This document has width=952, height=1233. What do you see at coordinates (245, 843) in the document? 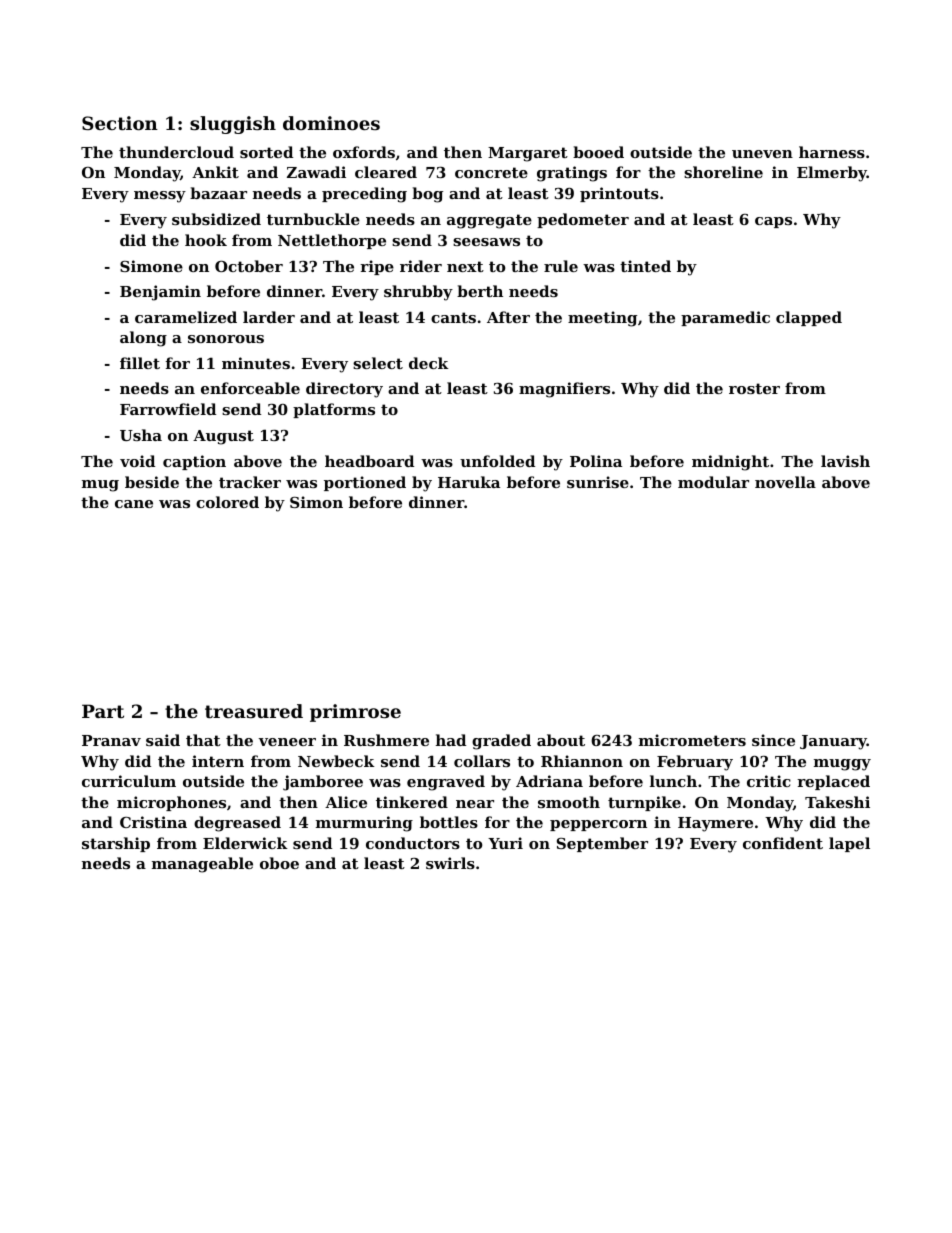
I see `Elderwick` at bounding box center [245, 843].
